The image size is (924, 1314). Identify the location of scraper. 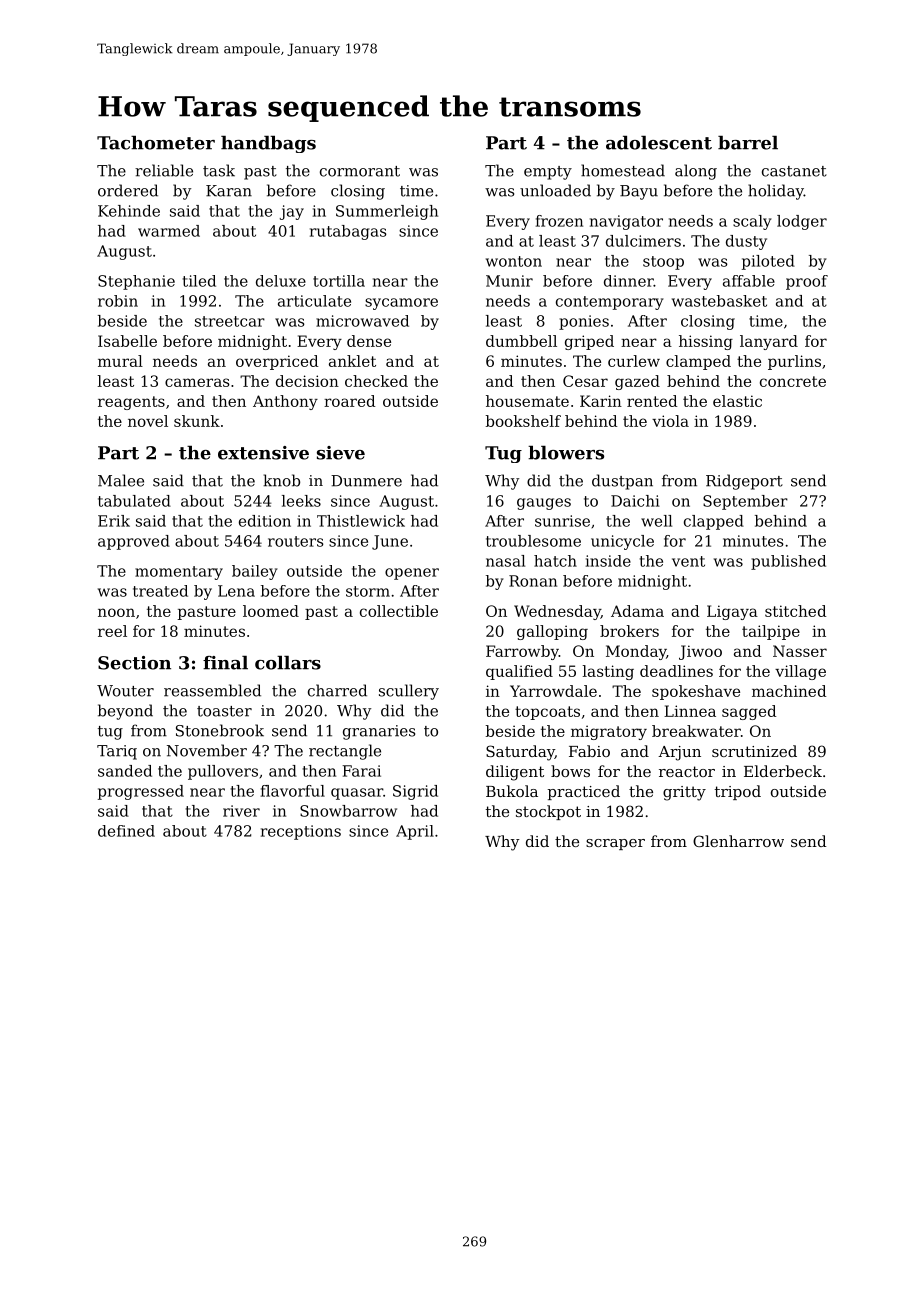
(615, 844).
